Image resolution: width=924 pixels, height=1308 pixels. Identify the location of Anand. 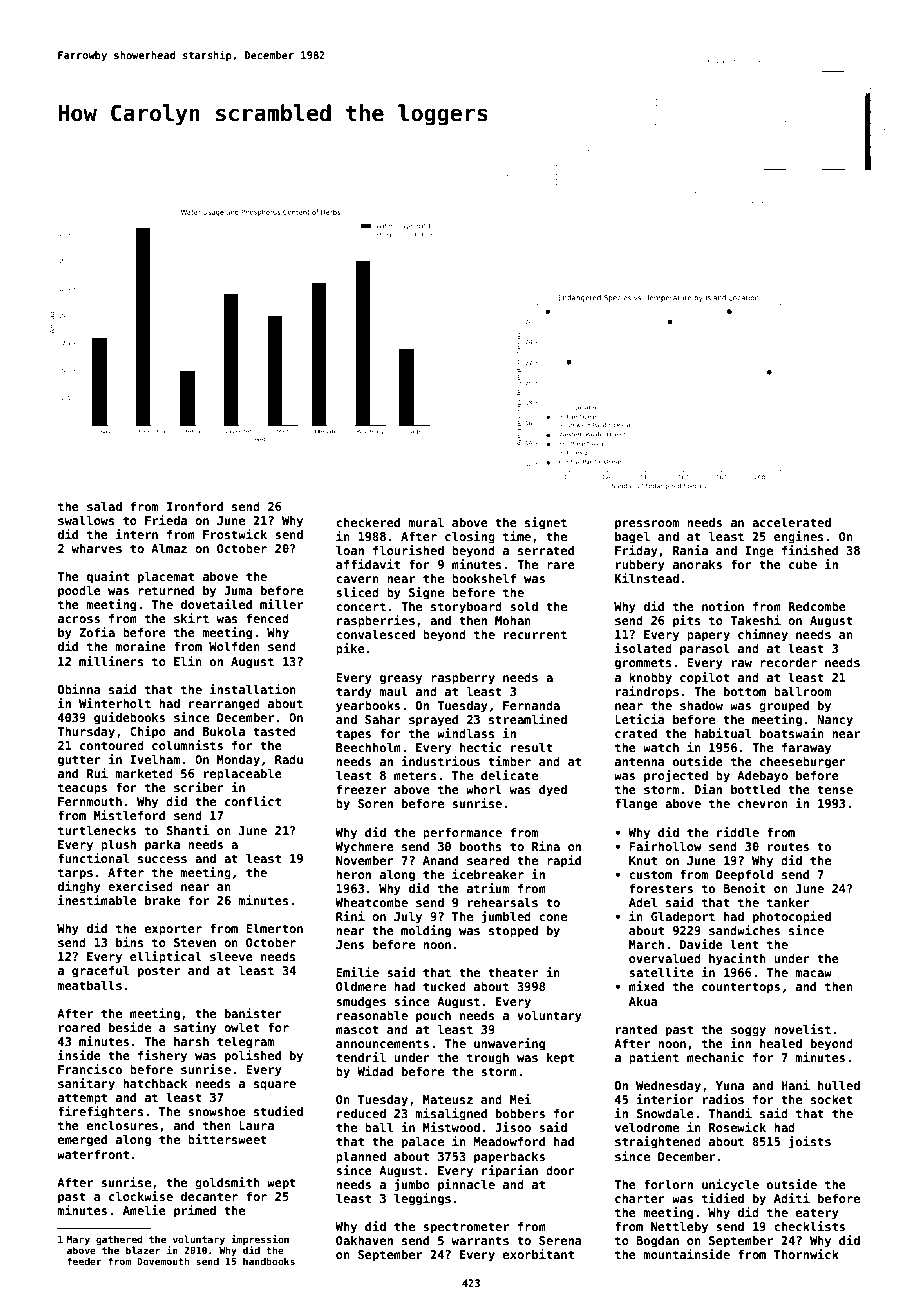
(440, 860).
